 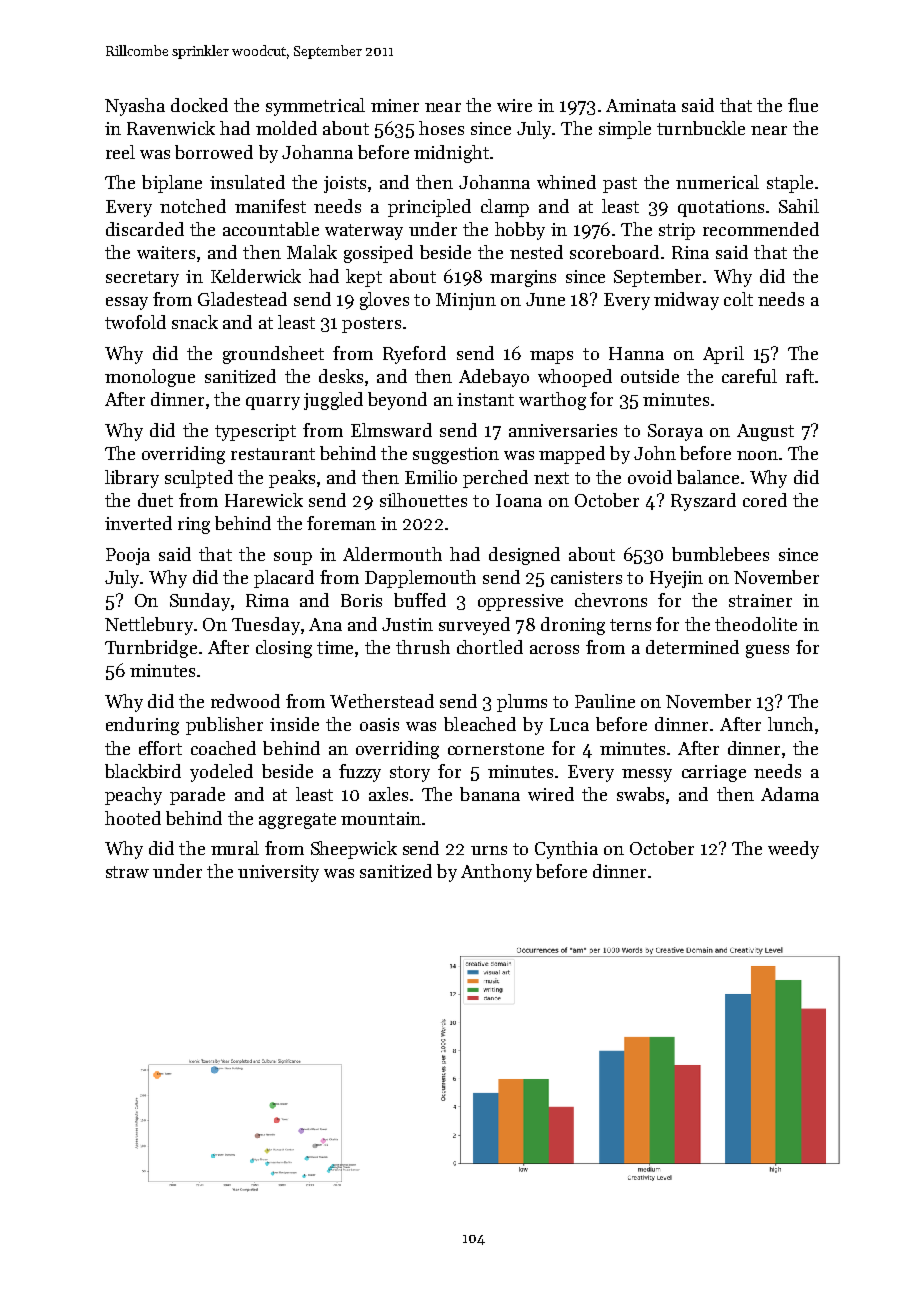 I want to click on juggled, so click(x=333, y=401).
